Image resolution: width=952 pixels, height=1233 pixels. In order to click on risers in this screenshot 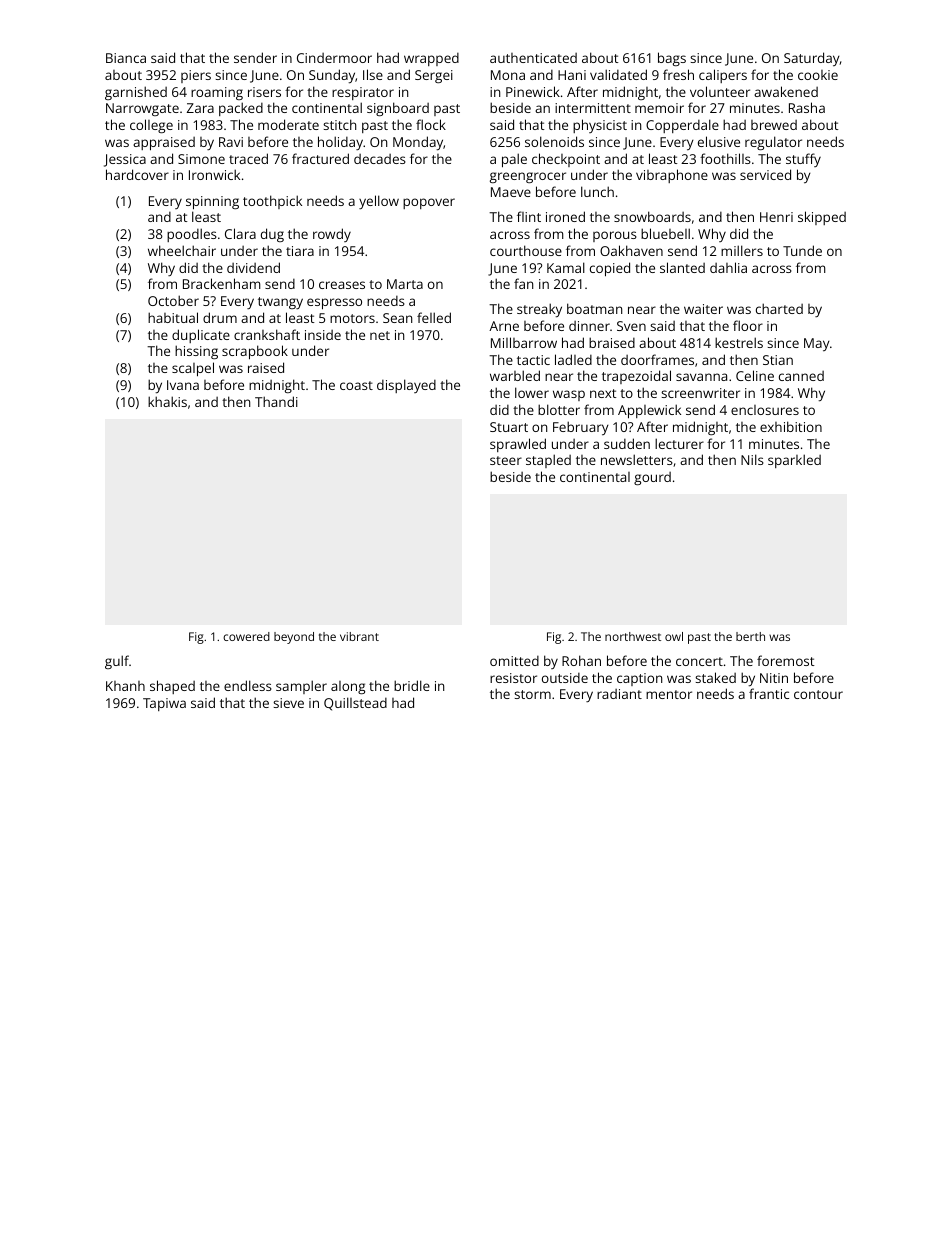, I will do `click(264, 92)`.
